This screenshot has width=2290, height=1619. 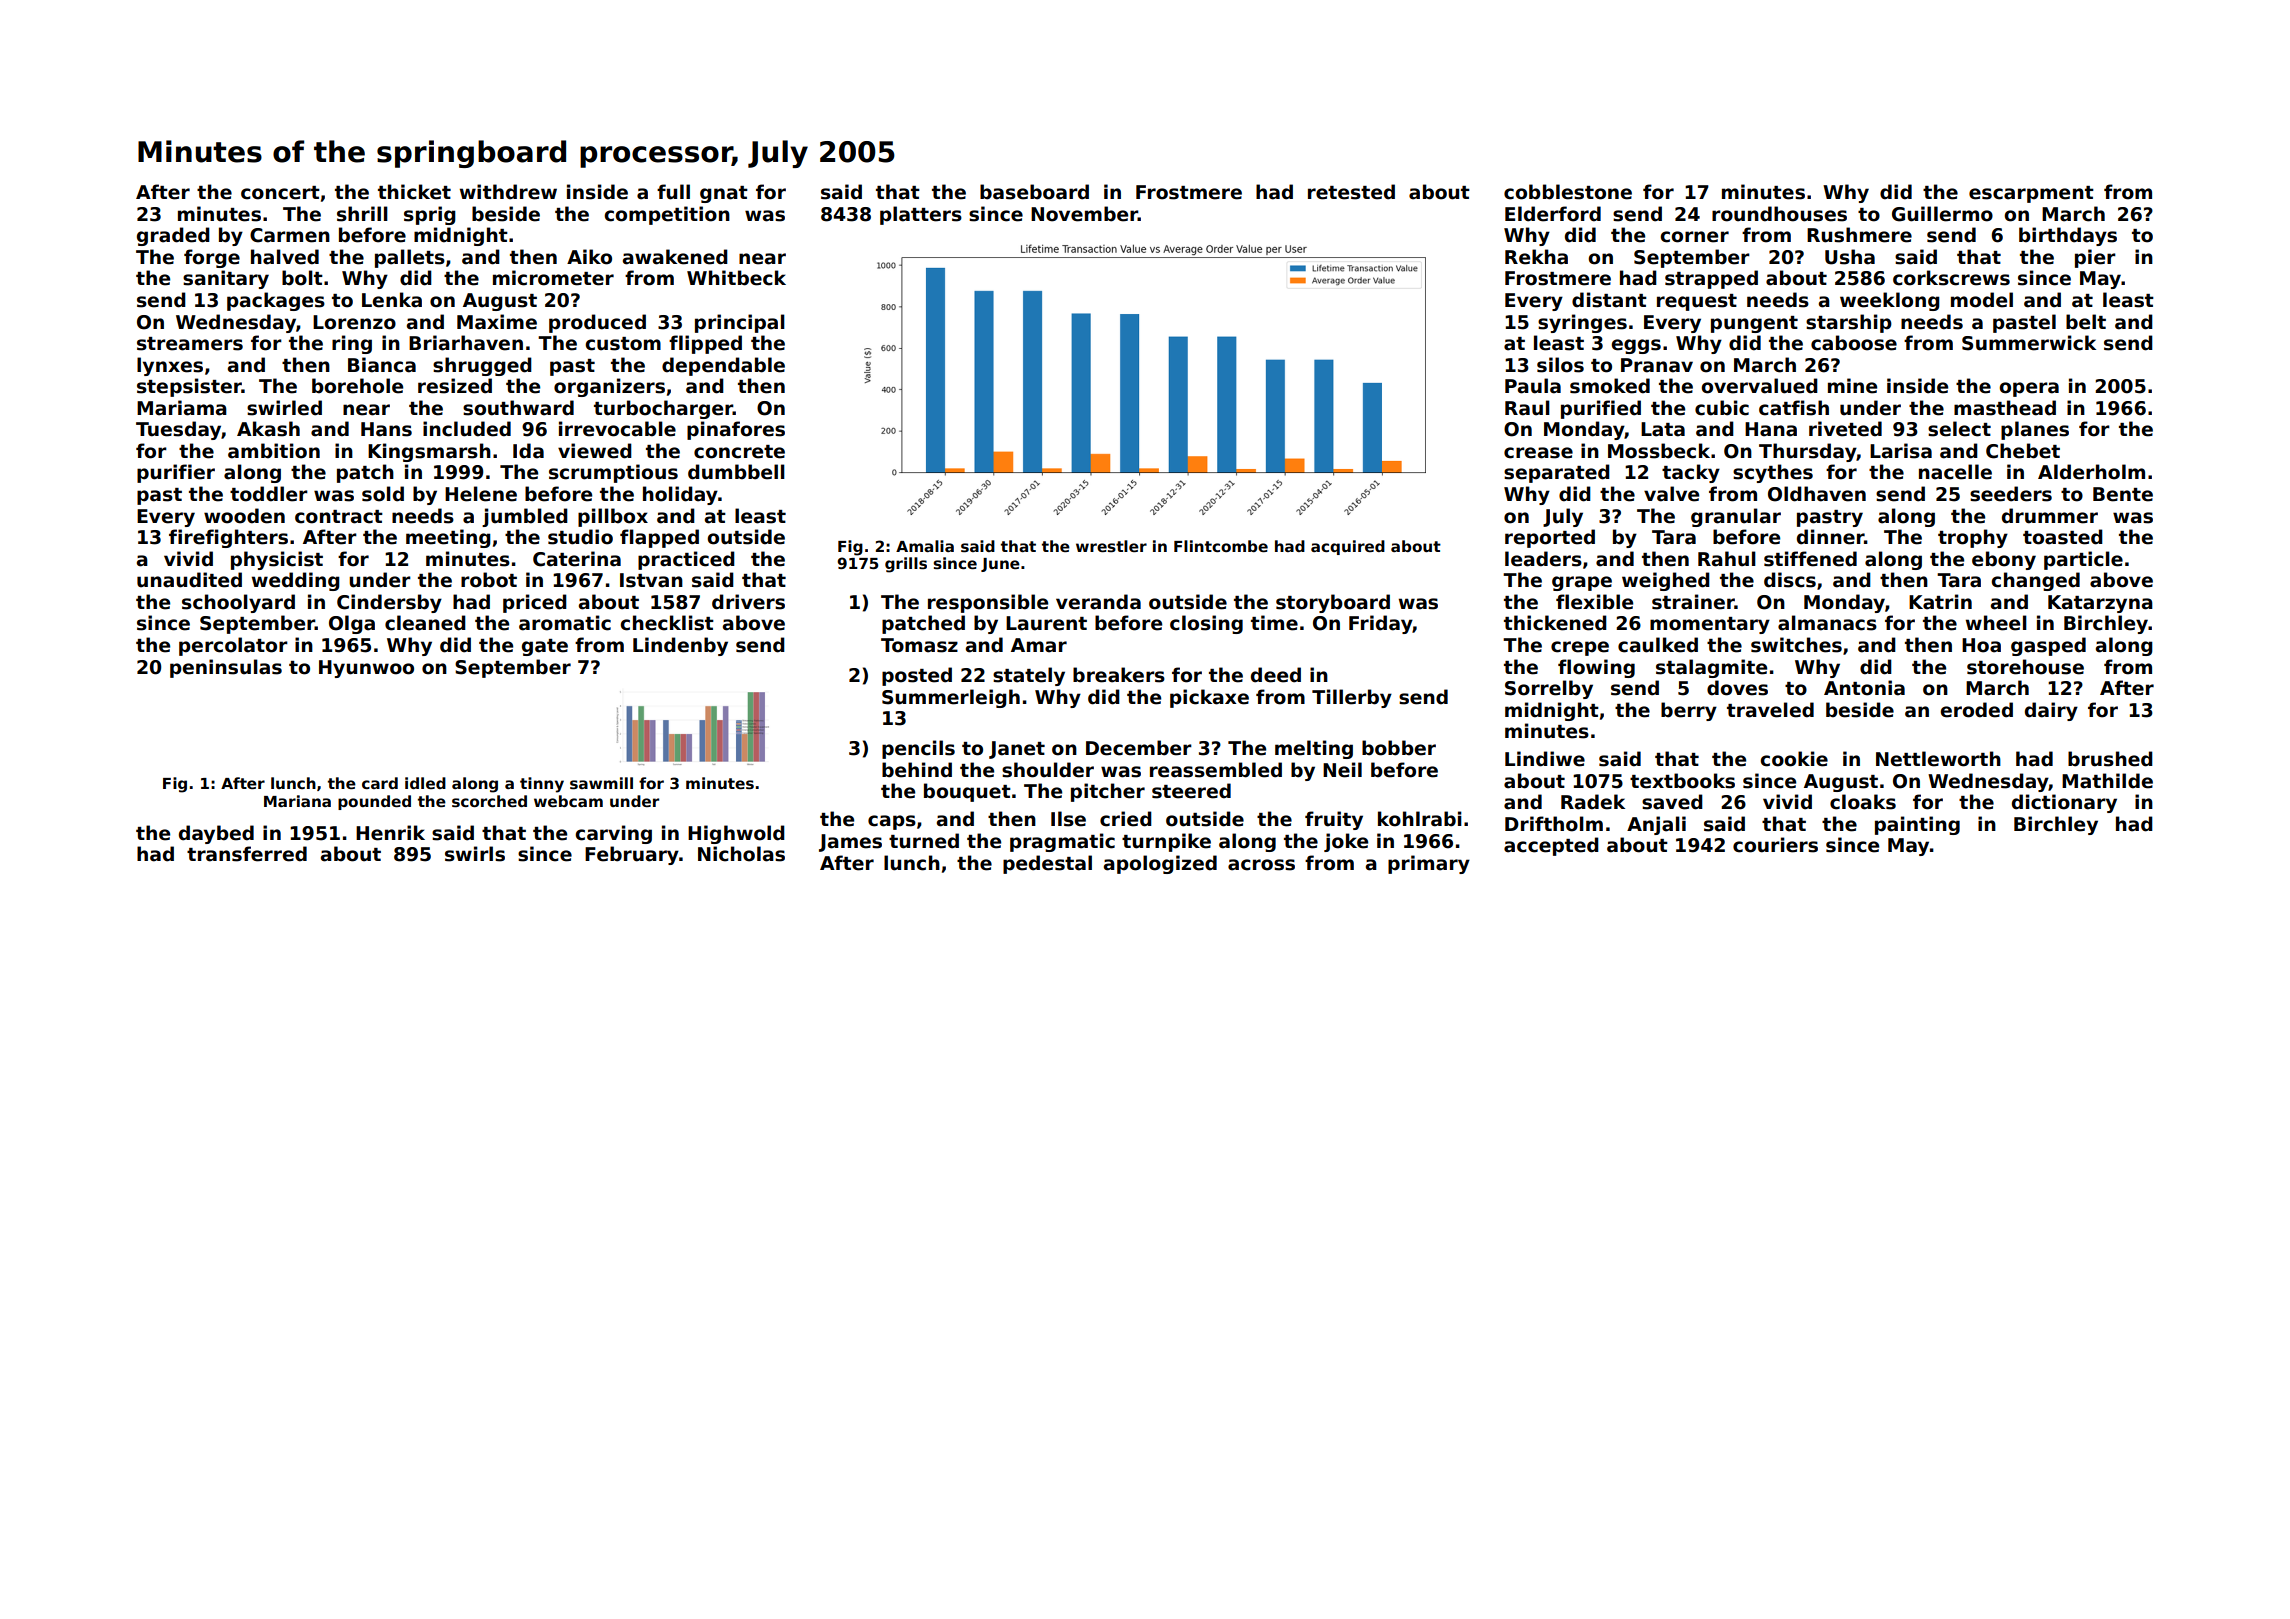 I want to click on Ilse, so click(x=1068, y=819).
